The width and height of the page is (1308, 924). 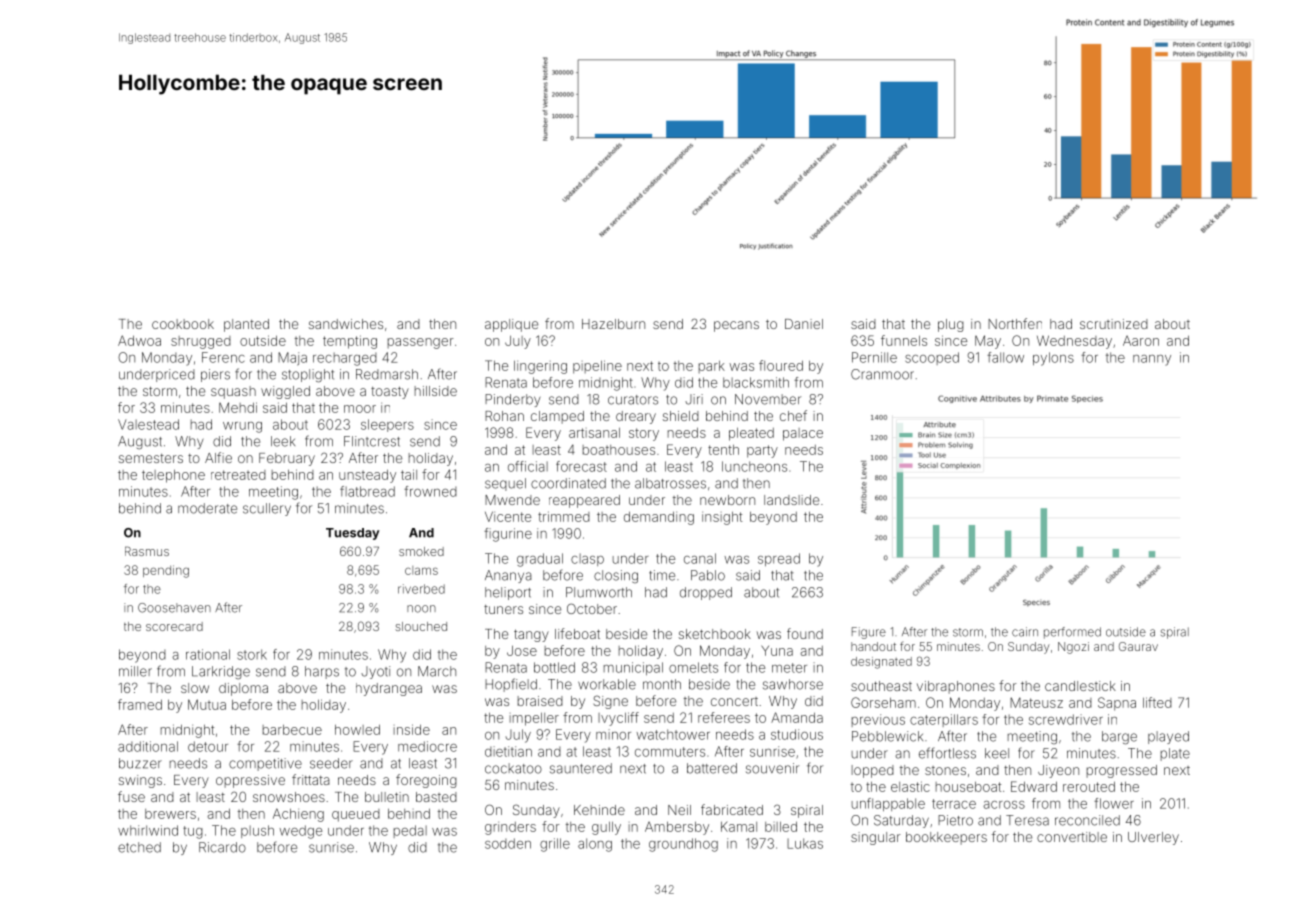 What do you see at coordinates (803, 434) in the page?
I see `palace` at bounding box center [803, 434].
